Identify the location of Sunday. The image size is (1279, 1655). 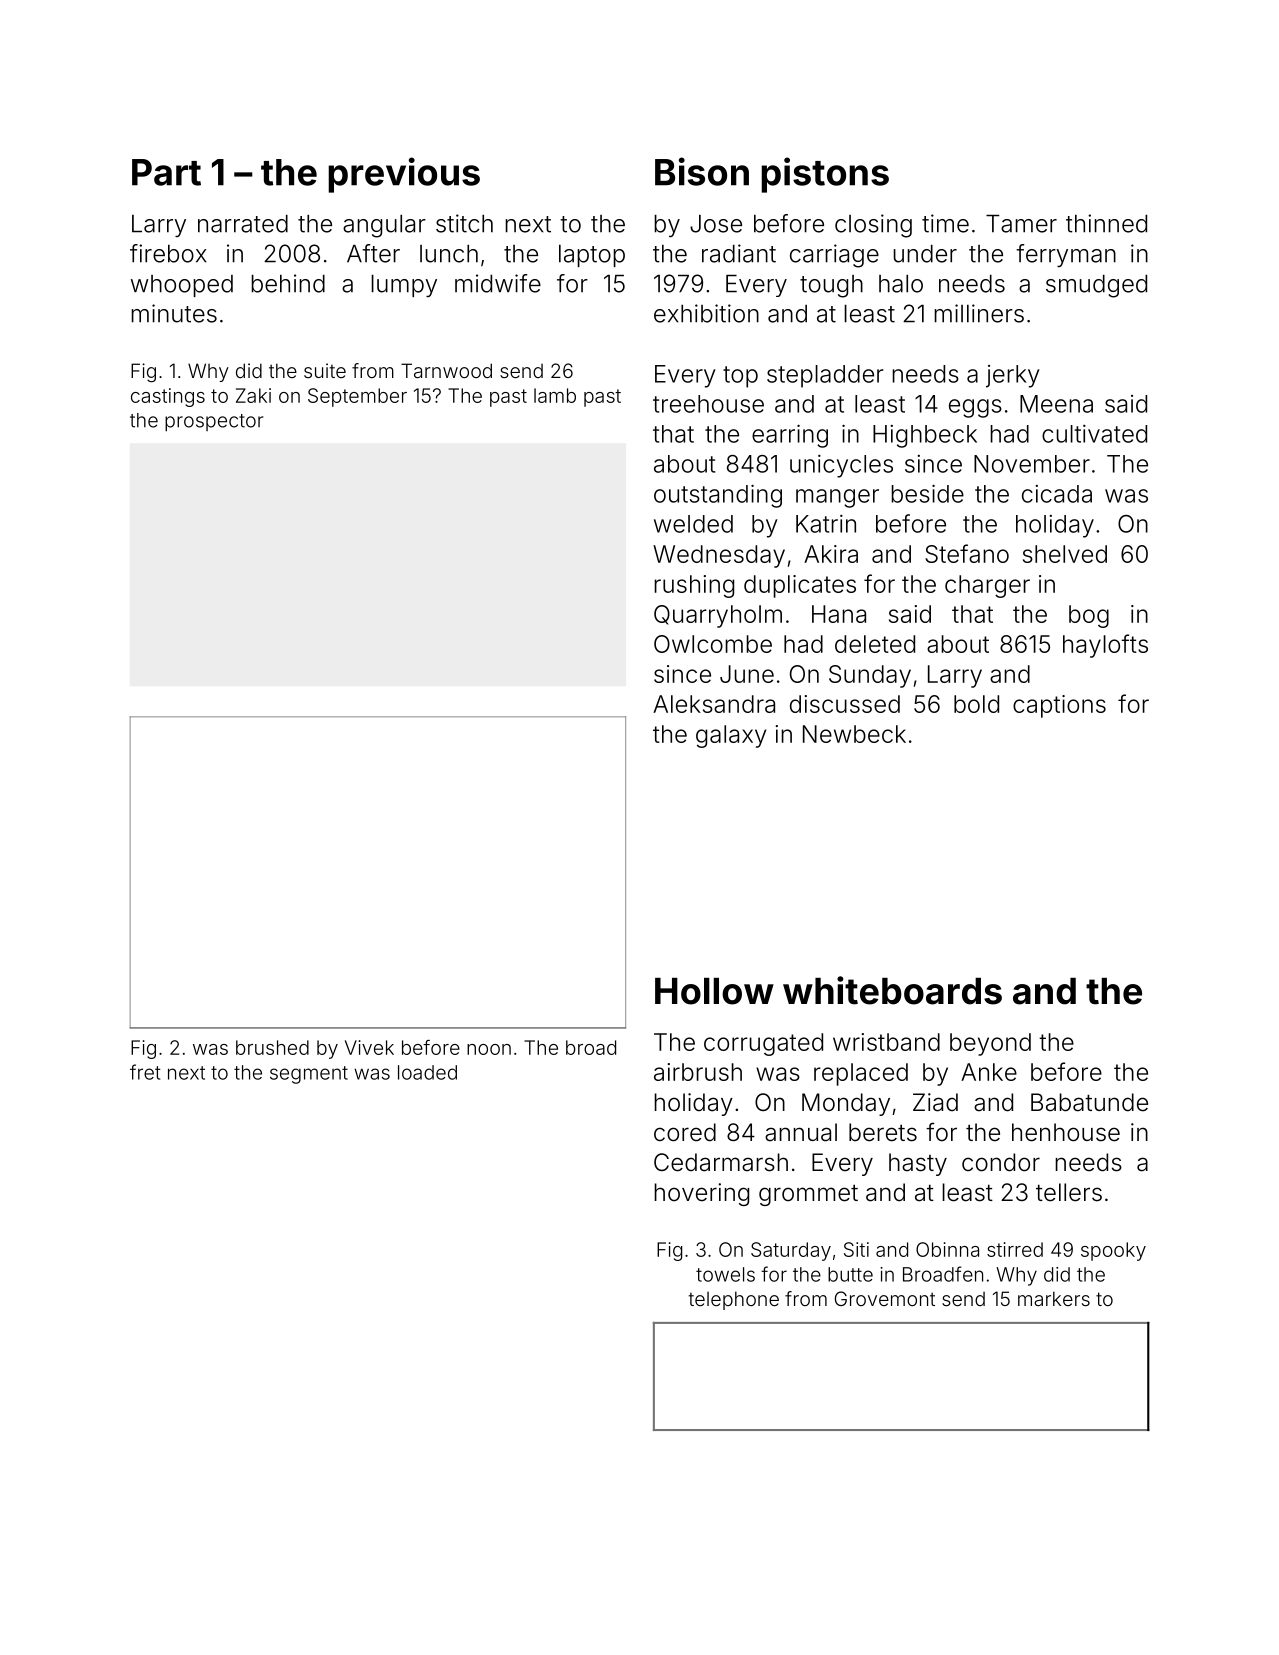
(870, 676).
